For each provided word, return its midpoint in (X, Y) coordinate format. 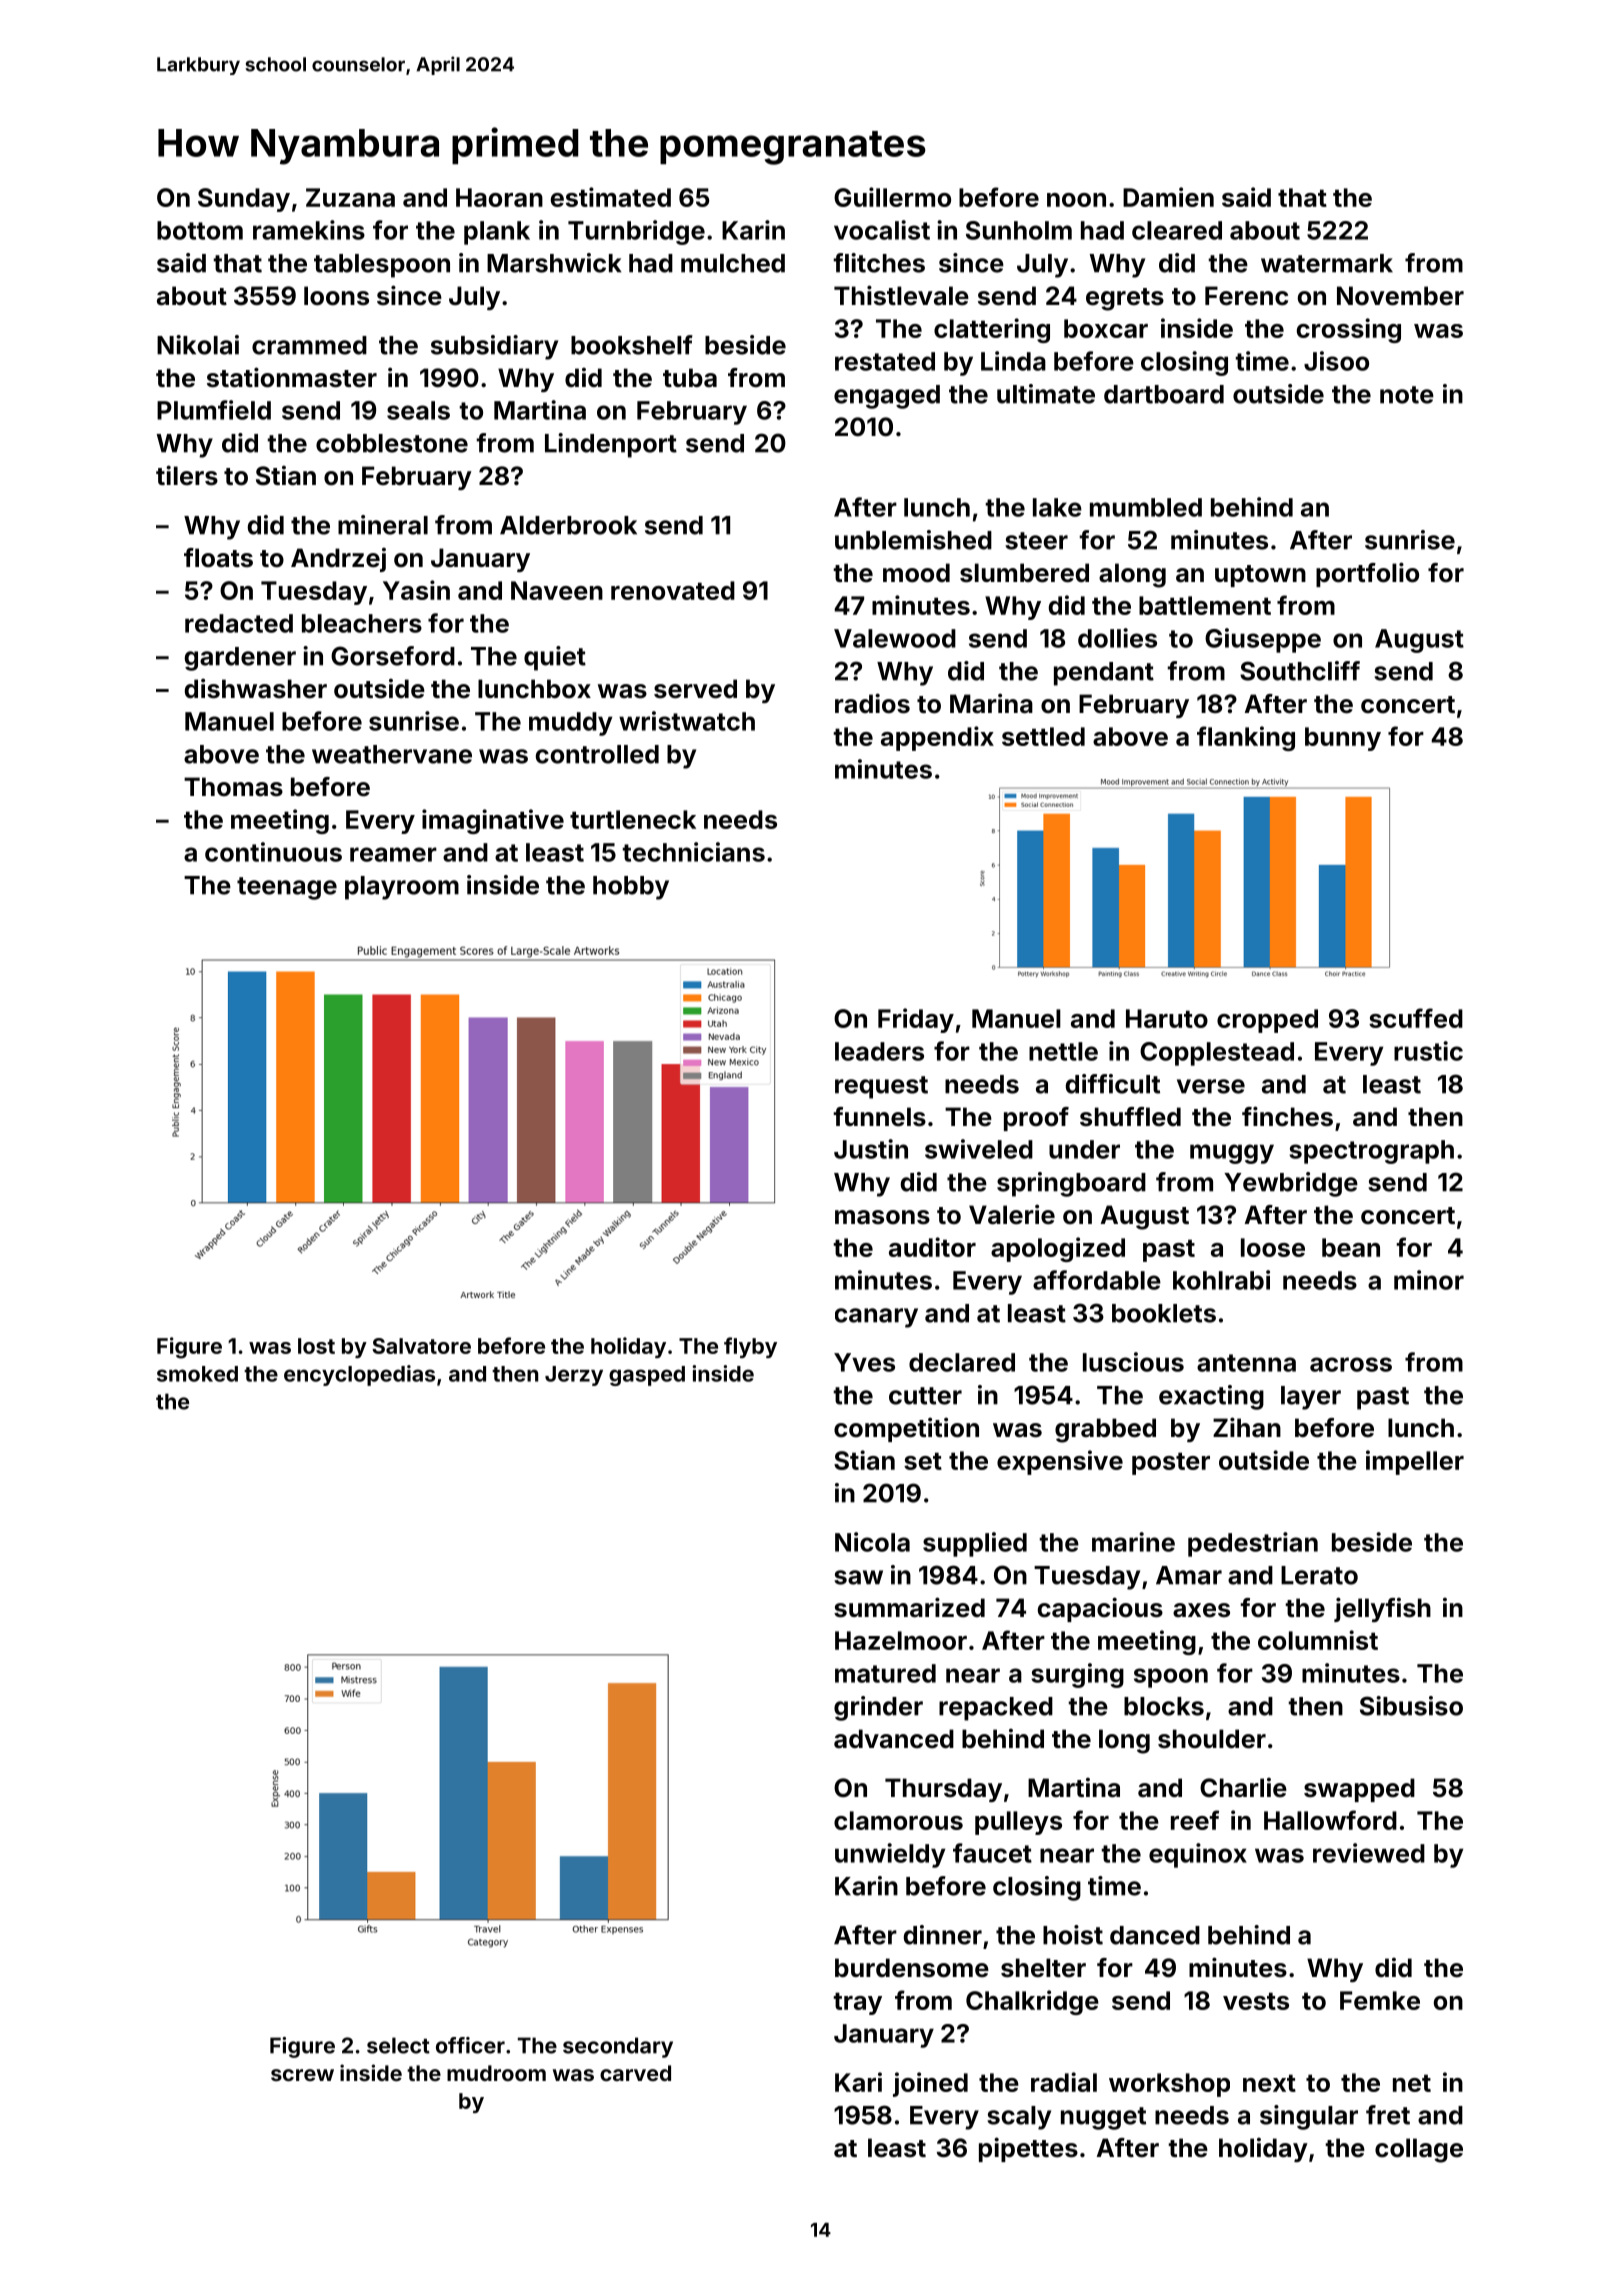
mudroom (496, 2073)
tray (857, 2003)
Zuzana (350, 197)
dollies (1117, 638)
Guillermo (892, 197)
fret (1388, 2115)
